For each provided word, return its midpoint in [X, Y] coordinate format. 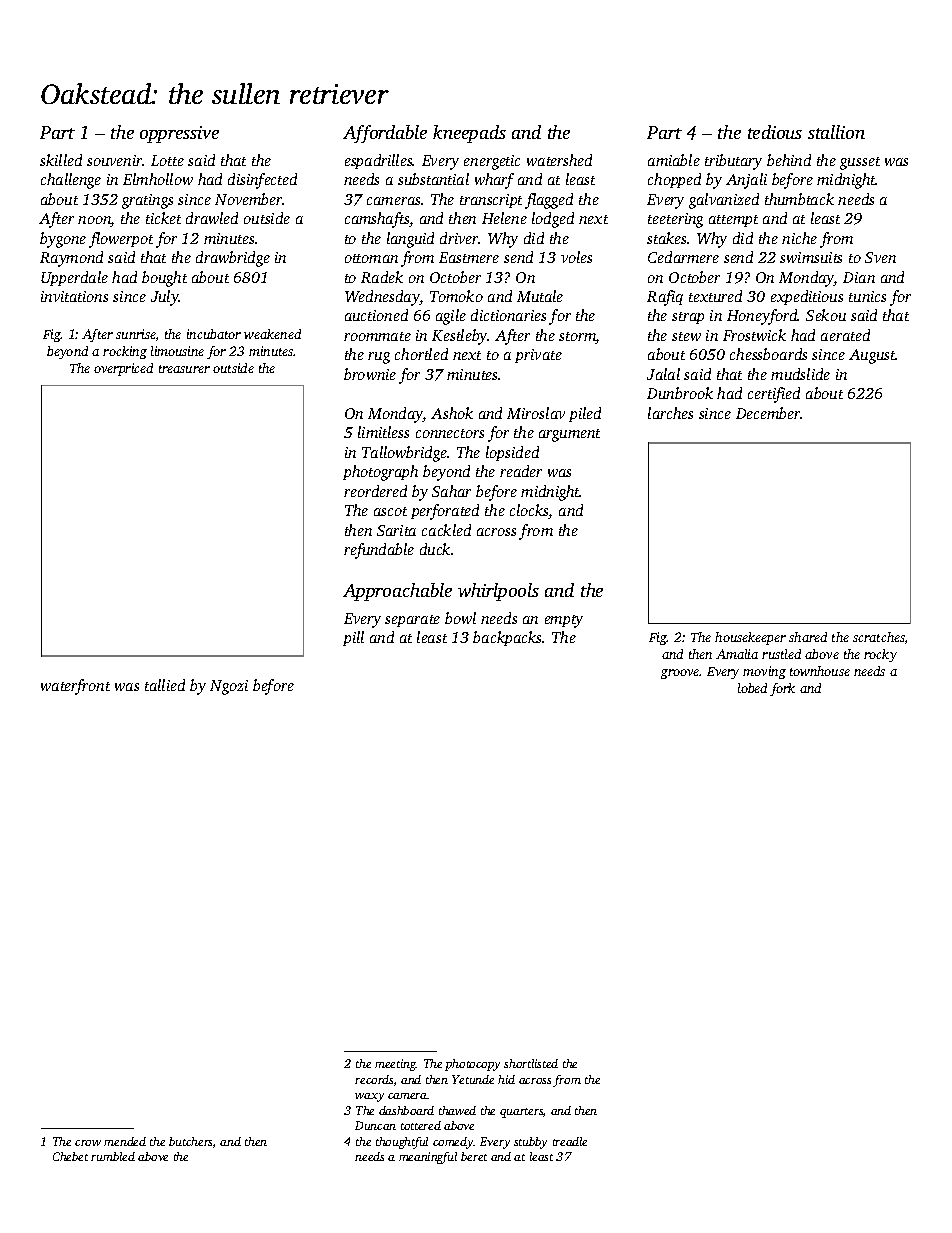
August [872, 356]
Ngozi [229, 687]
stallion [836, 132]
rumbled [113, 1156]
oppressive [179, 134]
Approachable [397, 592]
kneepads [469, 134]
